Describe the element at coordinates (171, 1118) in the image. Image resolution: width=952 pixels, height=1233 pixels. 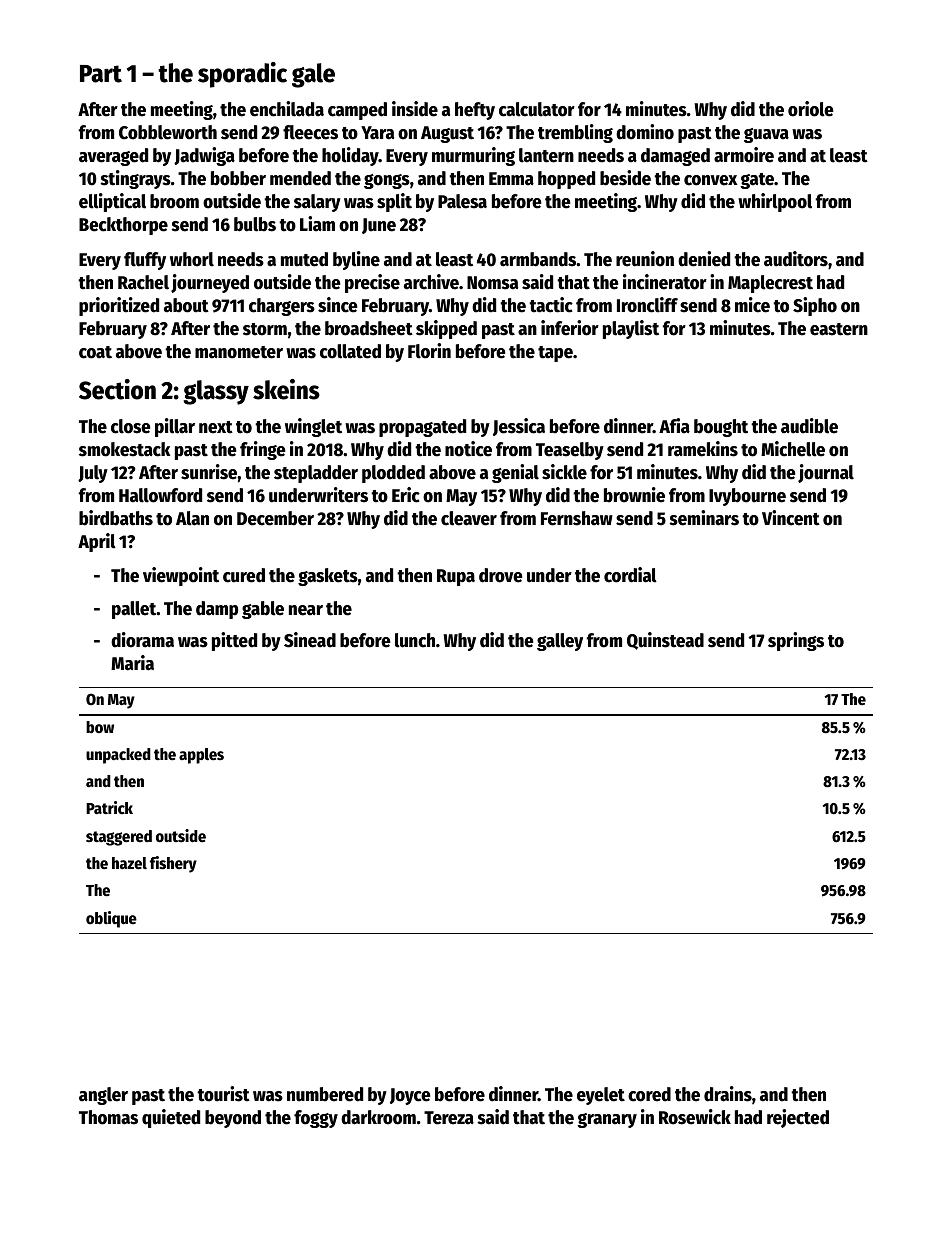
I see `quieted` at that location.
